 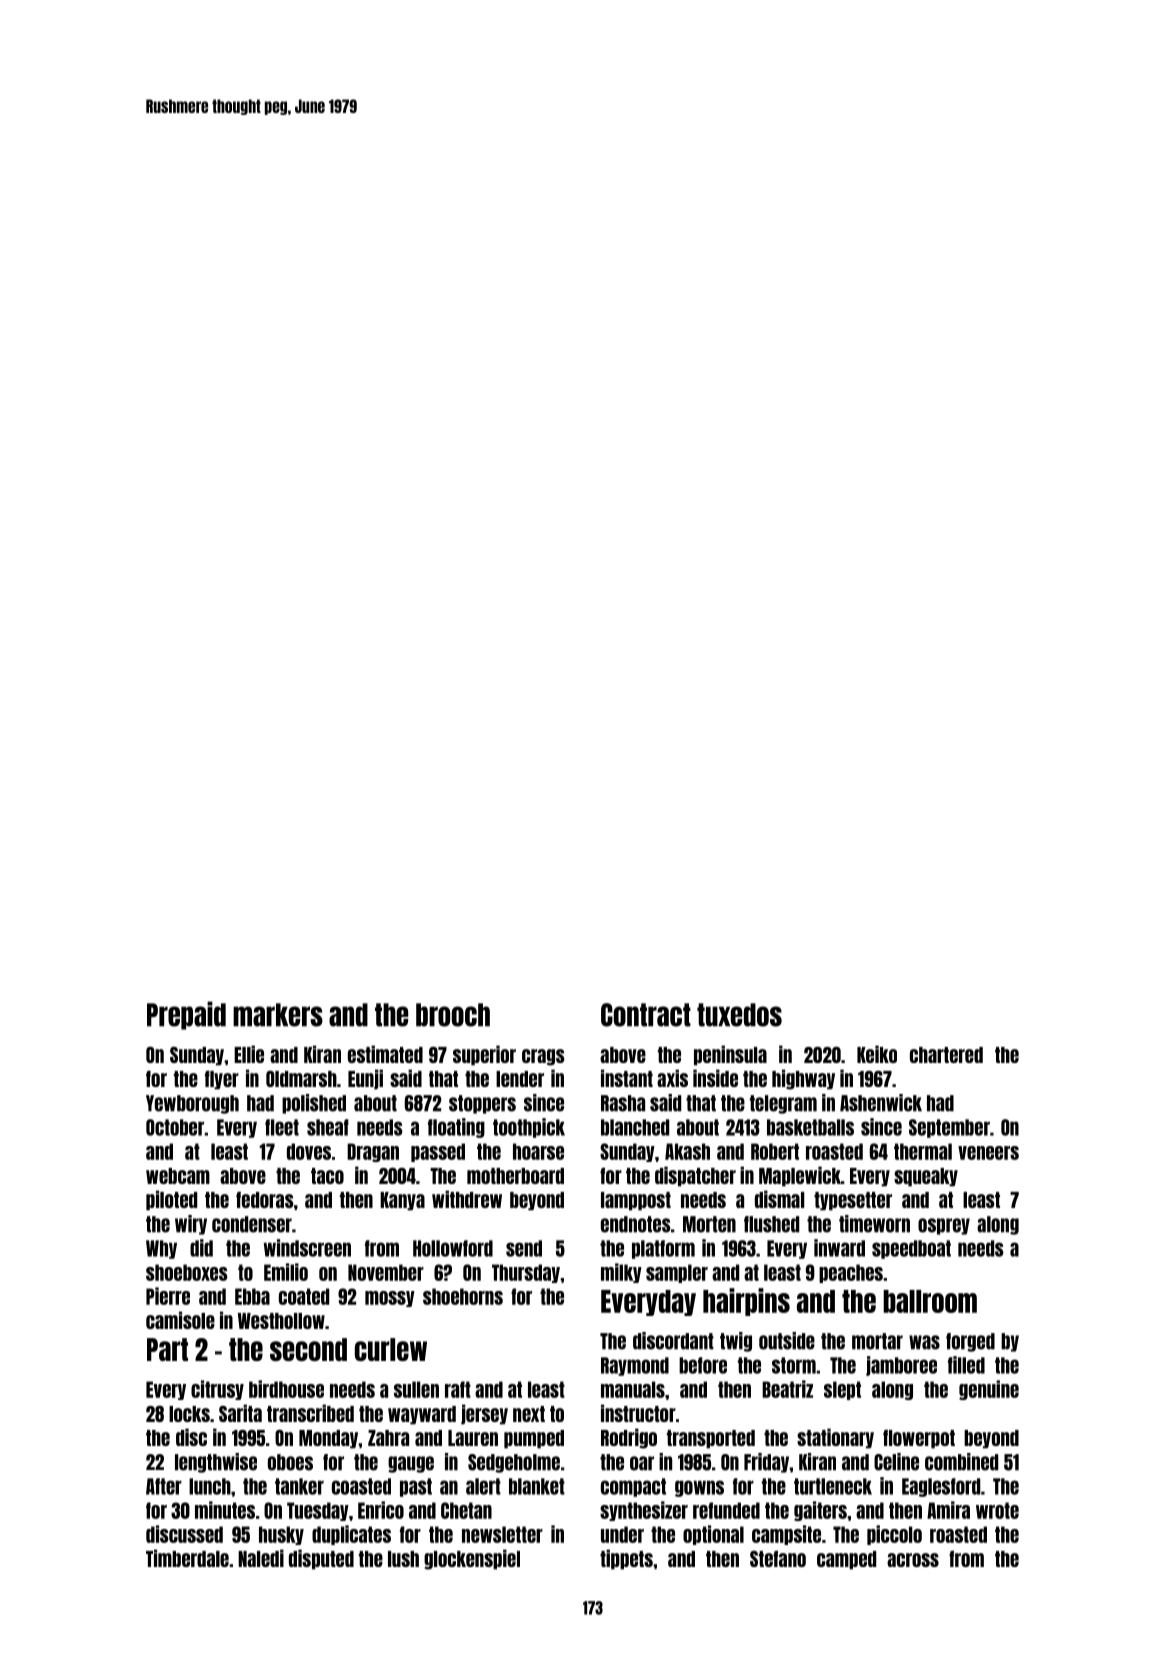 What do you see at coordinates (923, 1151) in the screenshot?
I see `thermal` at bounding box center [923, 1151].
